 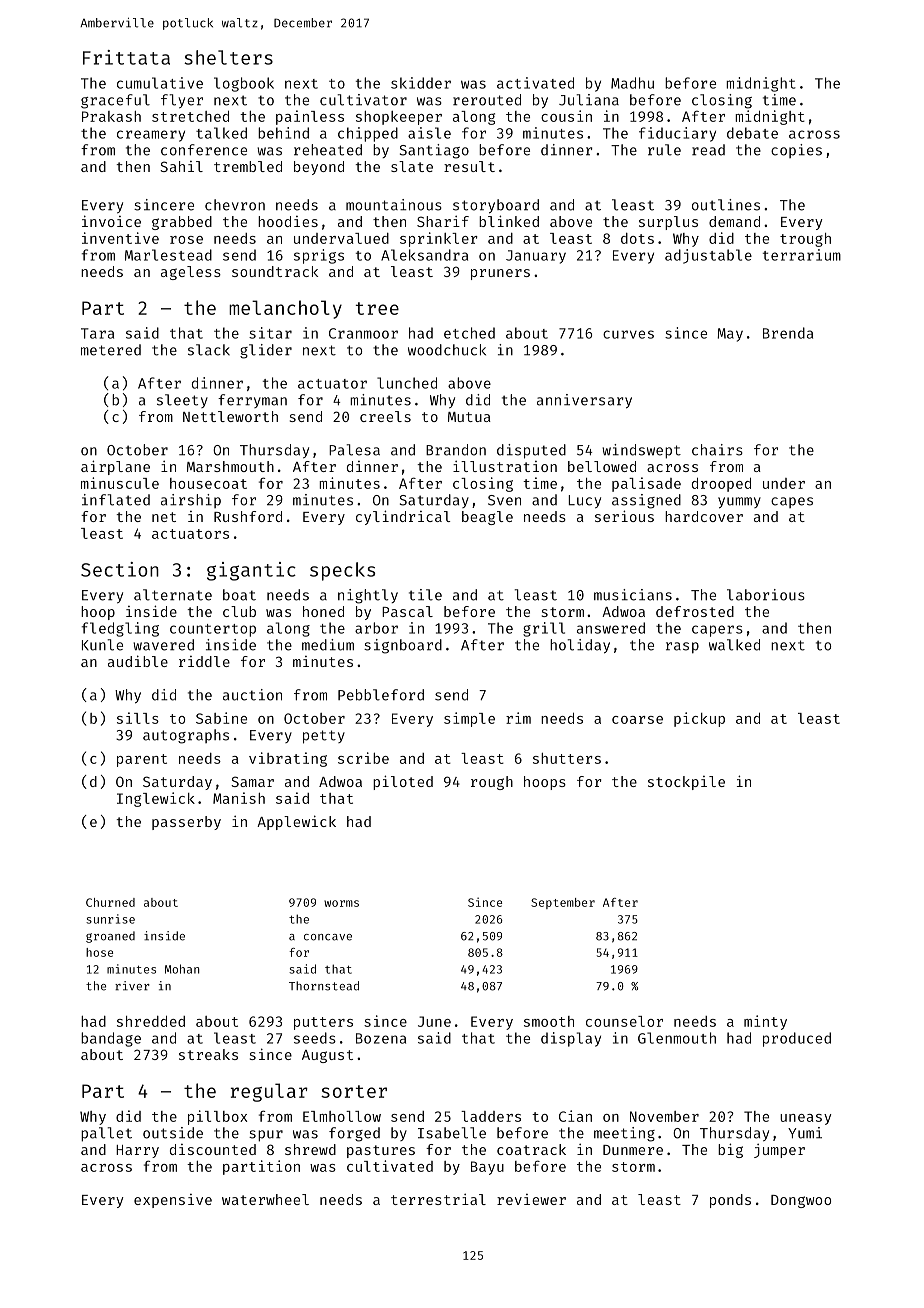 I want to click on Rushford, so click(x=248, y=516).
